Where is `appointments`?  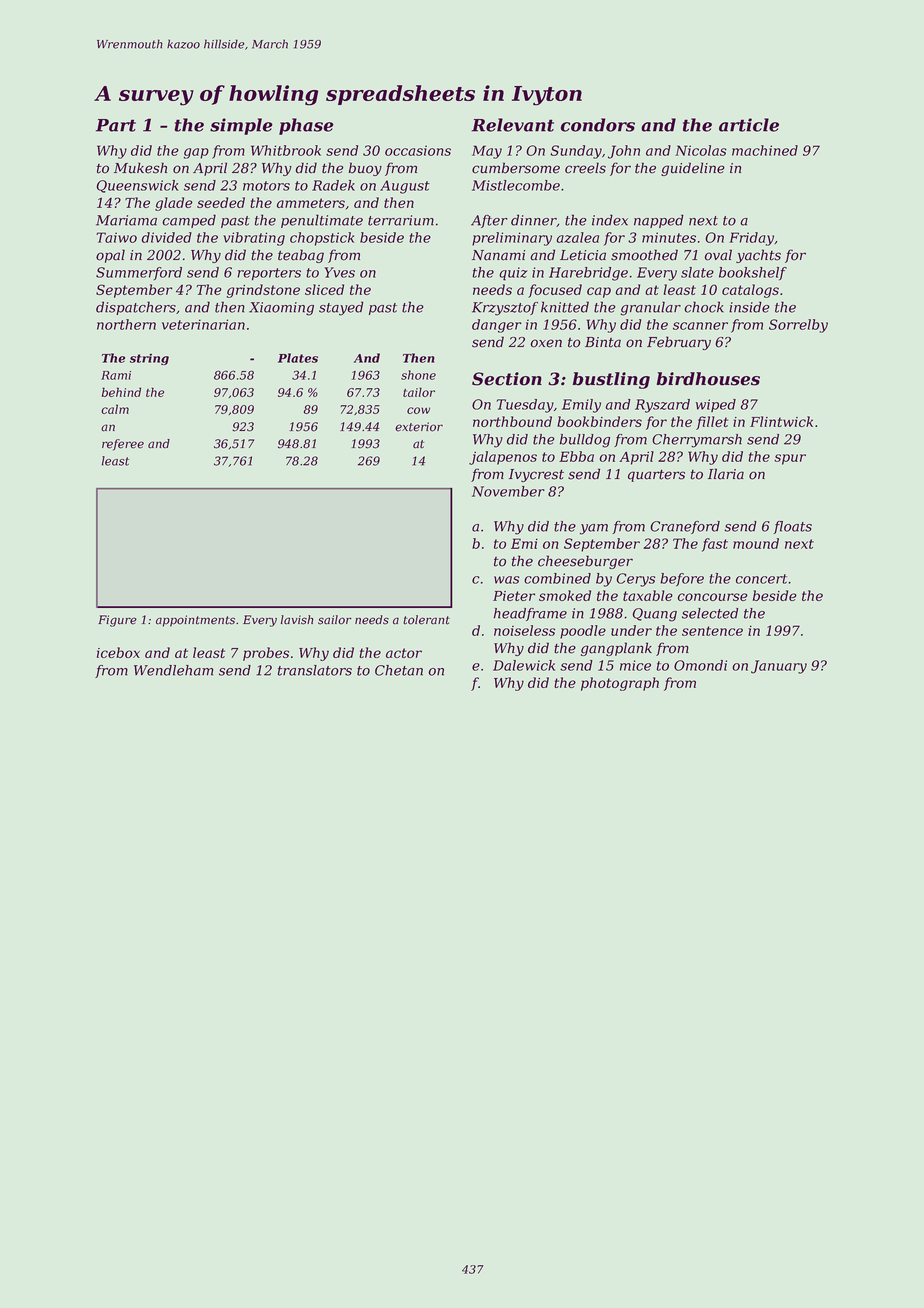
appointments is located at coordinates (195, 621).
